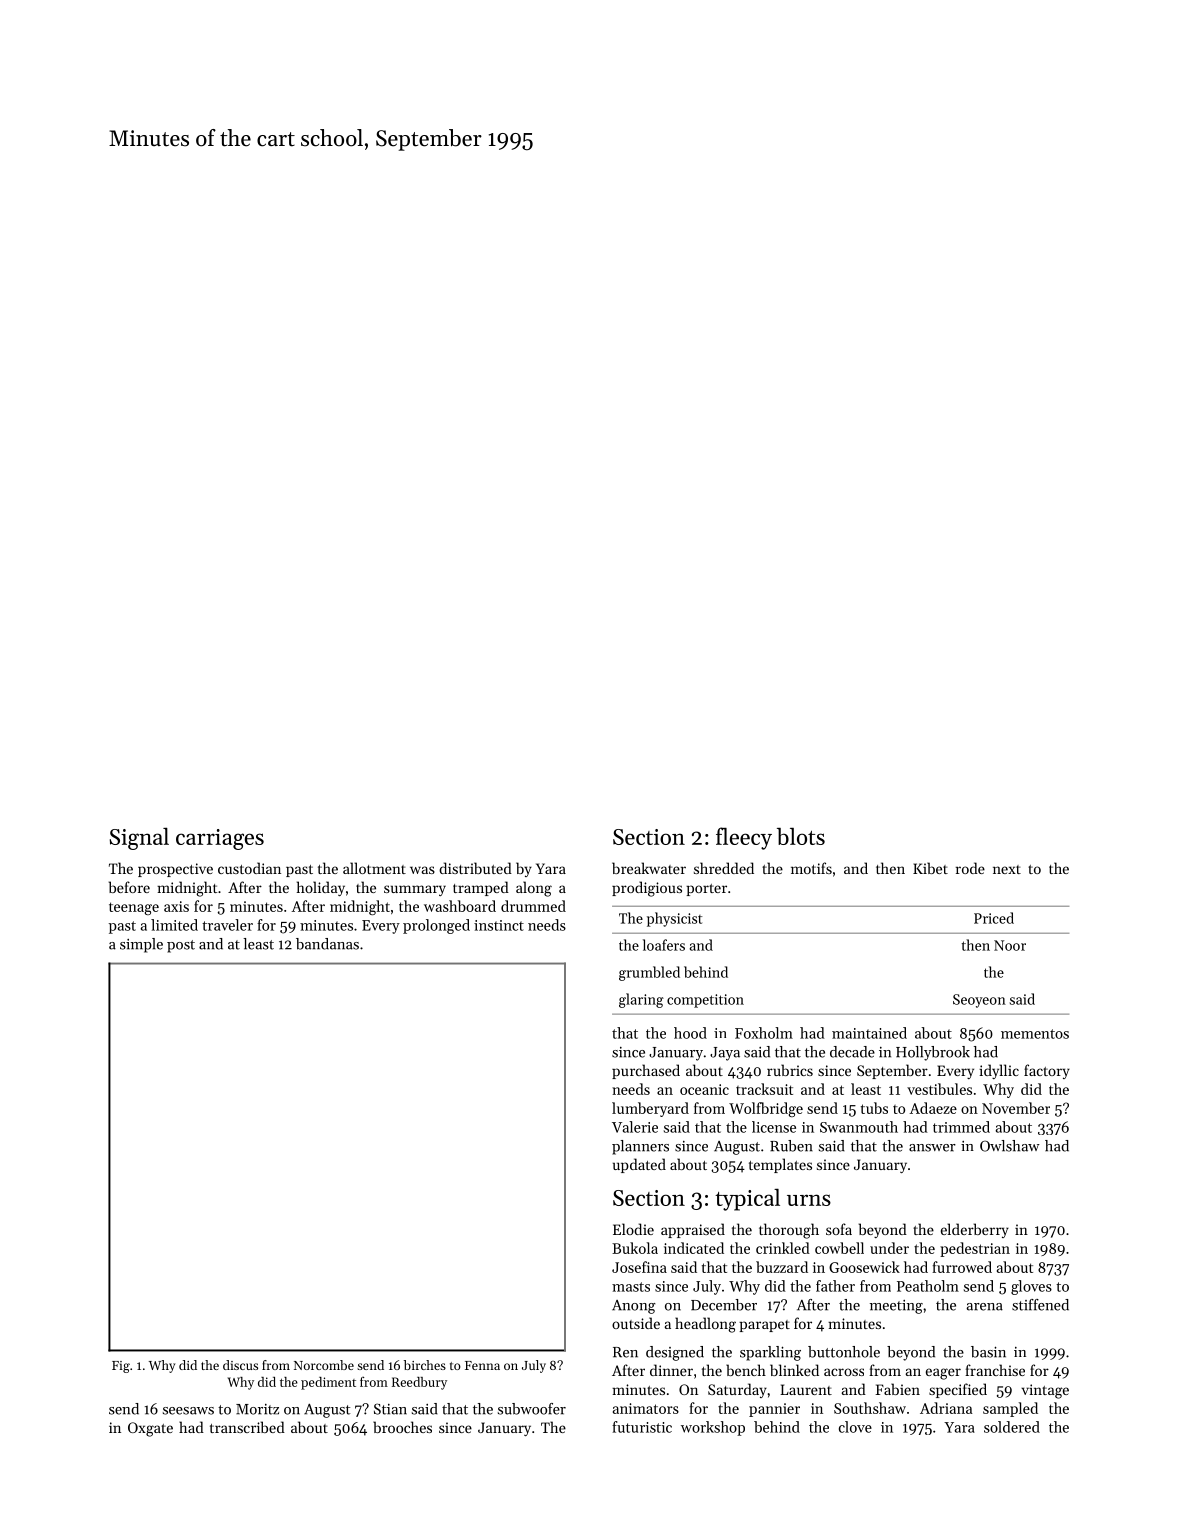 This screenshot has width=1178, height=1525. What do you see at coordinates (970, 868) in the screenshot?
I see `rode` at bounding box center [970, 868].
